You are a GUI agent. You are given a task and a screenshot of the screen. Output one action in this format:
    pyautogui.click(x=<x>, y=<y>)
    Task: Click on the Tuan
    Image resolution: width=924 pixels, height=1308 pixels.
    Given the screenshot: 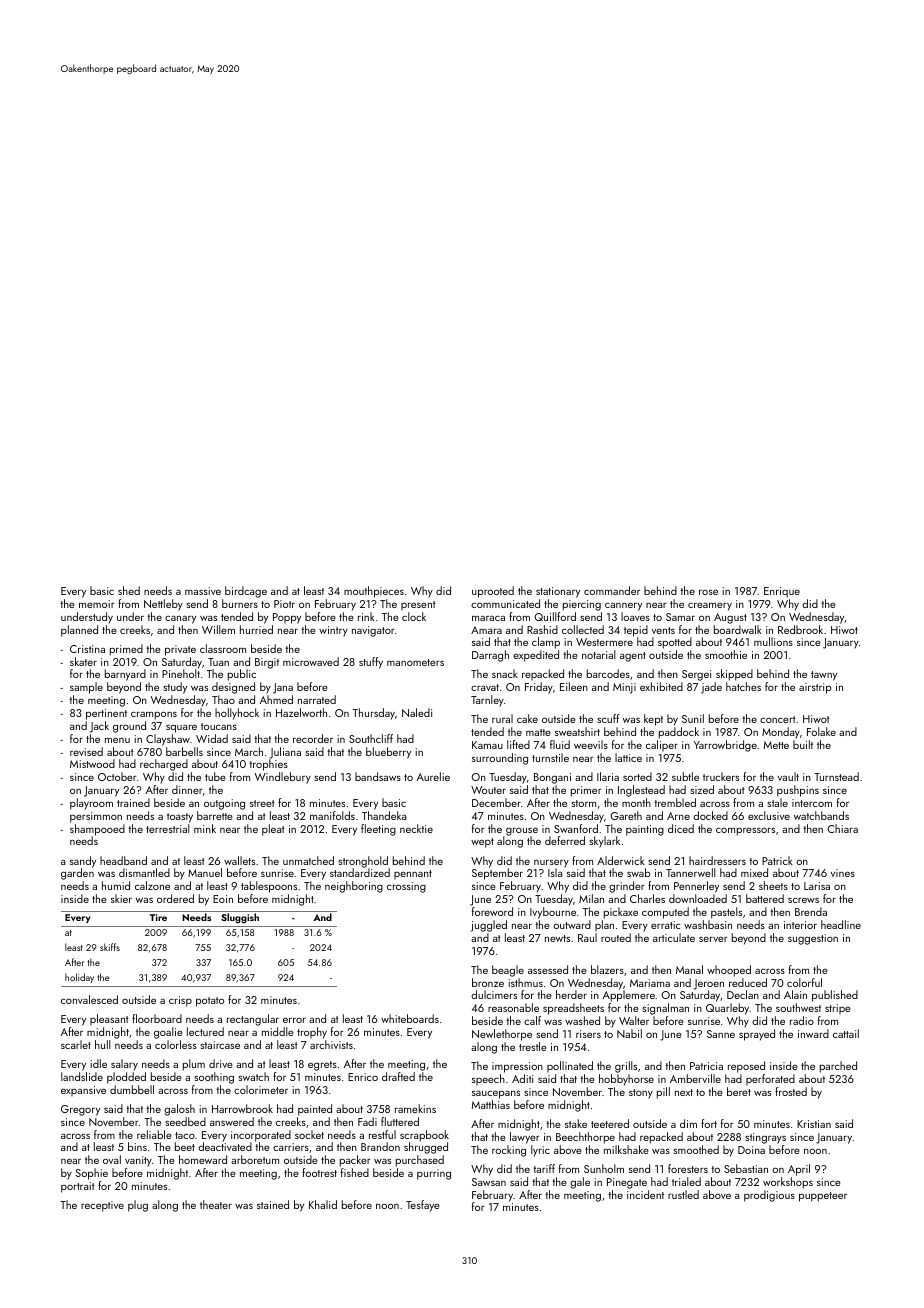 What is the action you would take?
    pyautogui.click(x=218, y=662)
